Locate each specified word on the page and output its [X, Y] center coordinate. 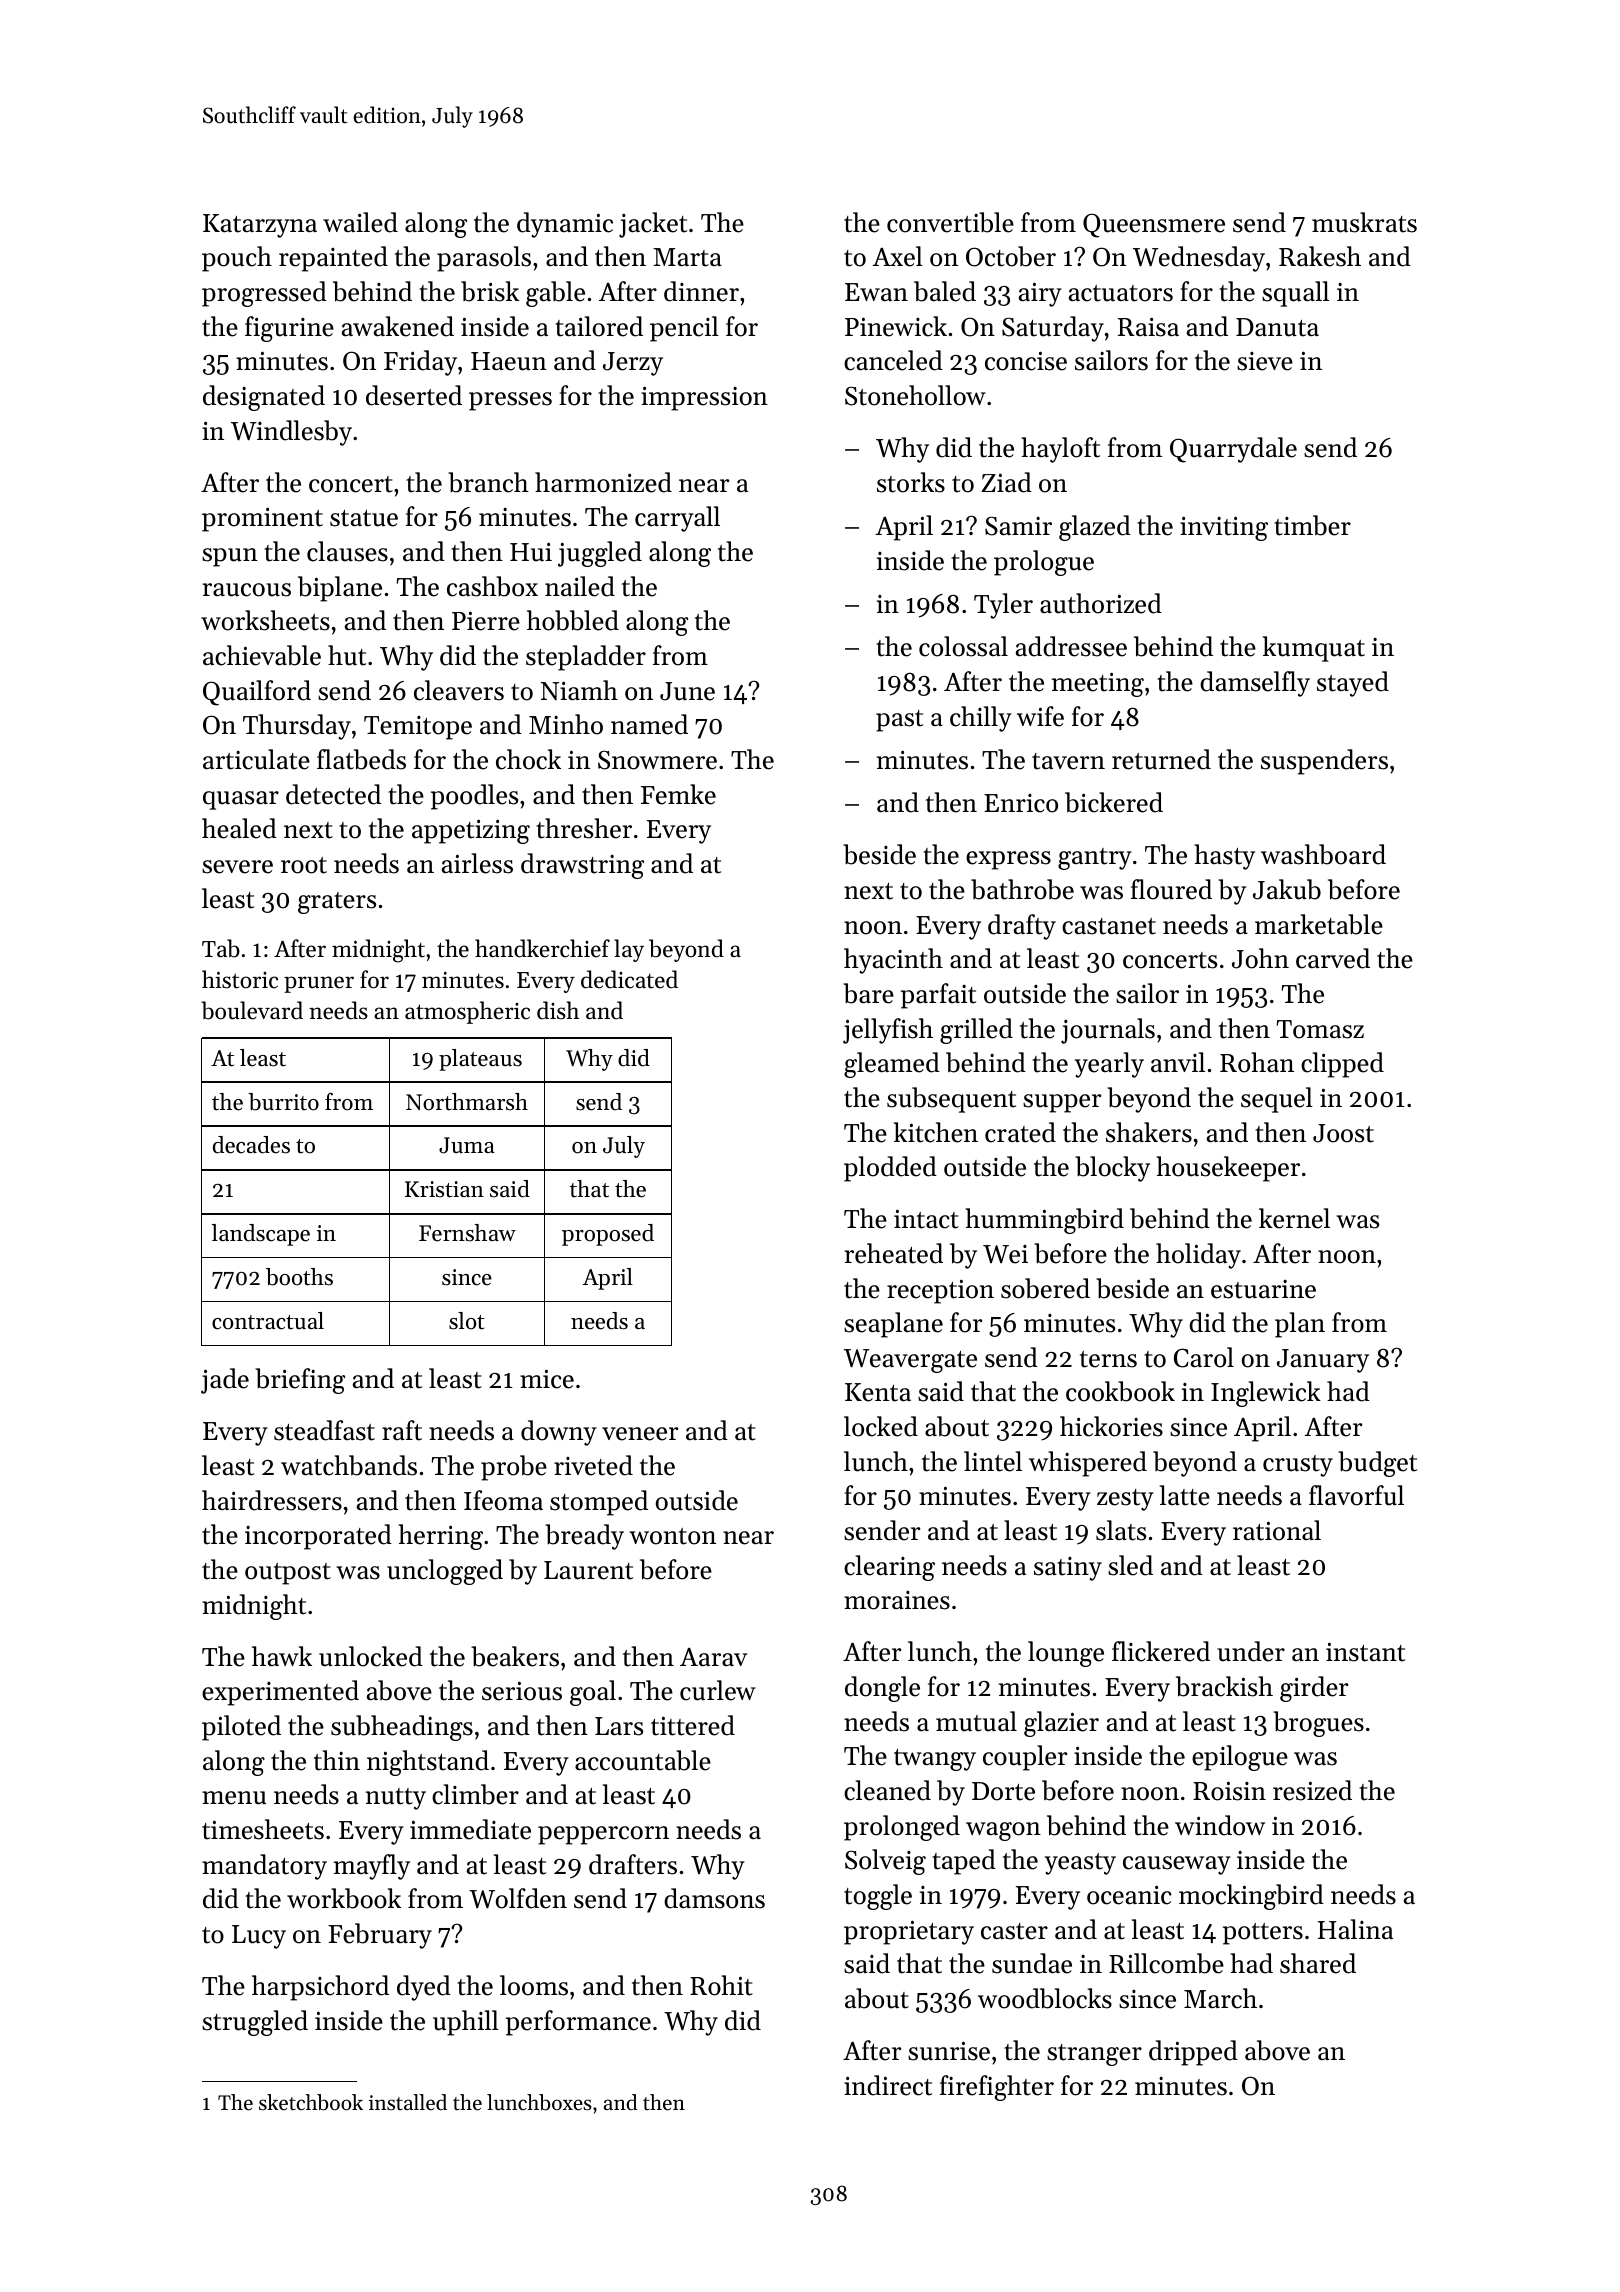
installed [408, 2102]
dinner [701, 291]
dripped [1193, 2053]
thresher [584, 828]
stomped [599, 1503]
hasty [1225, 857]
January [1323, 1361]
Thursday [297, 727]
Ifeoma [503, 1500]
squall [1295, 294]
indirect [888, 2085]
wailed [360, 222]
